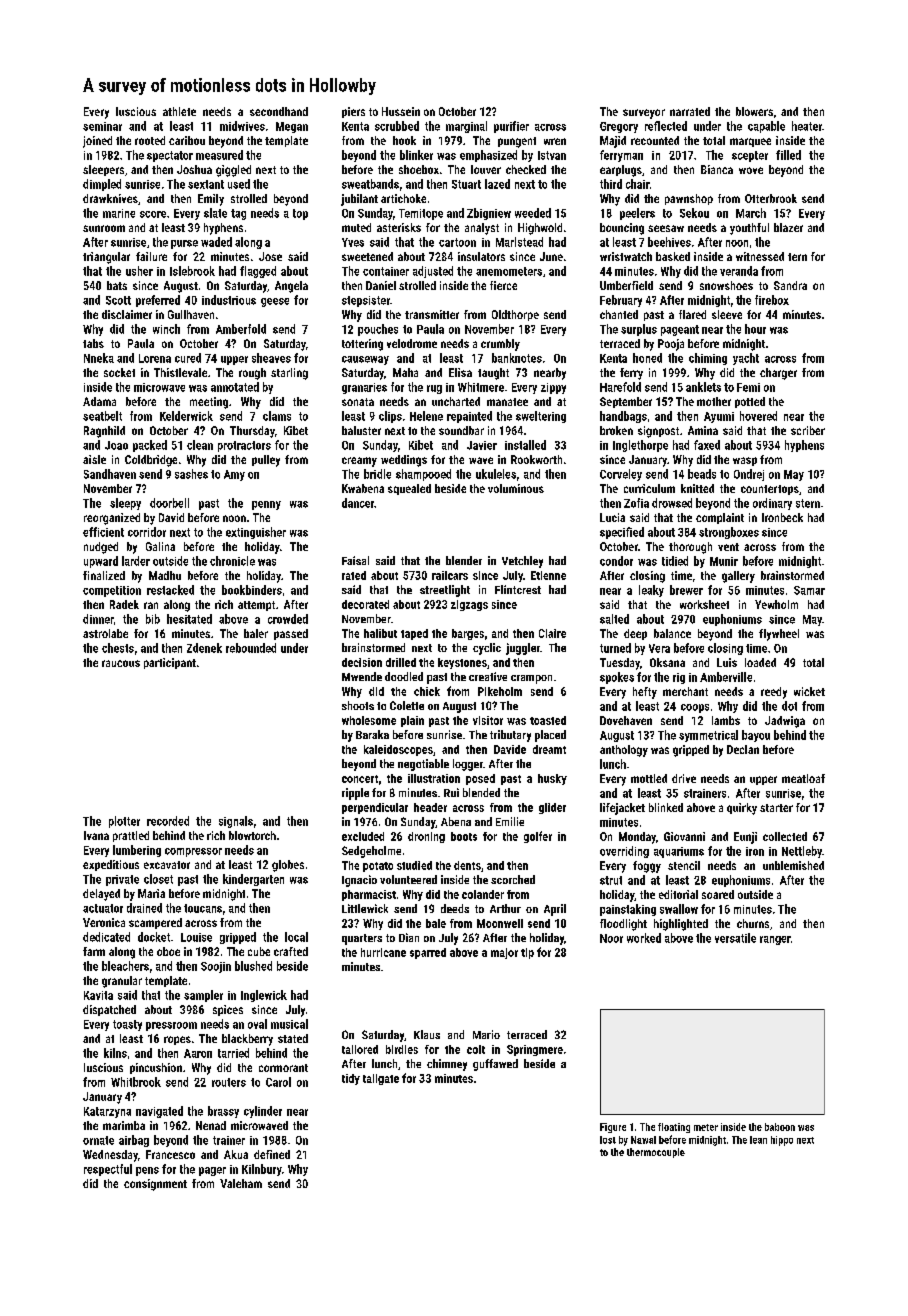 This screenshot has height=1316, width=908. I want to click on bib, so click(153, 619).
